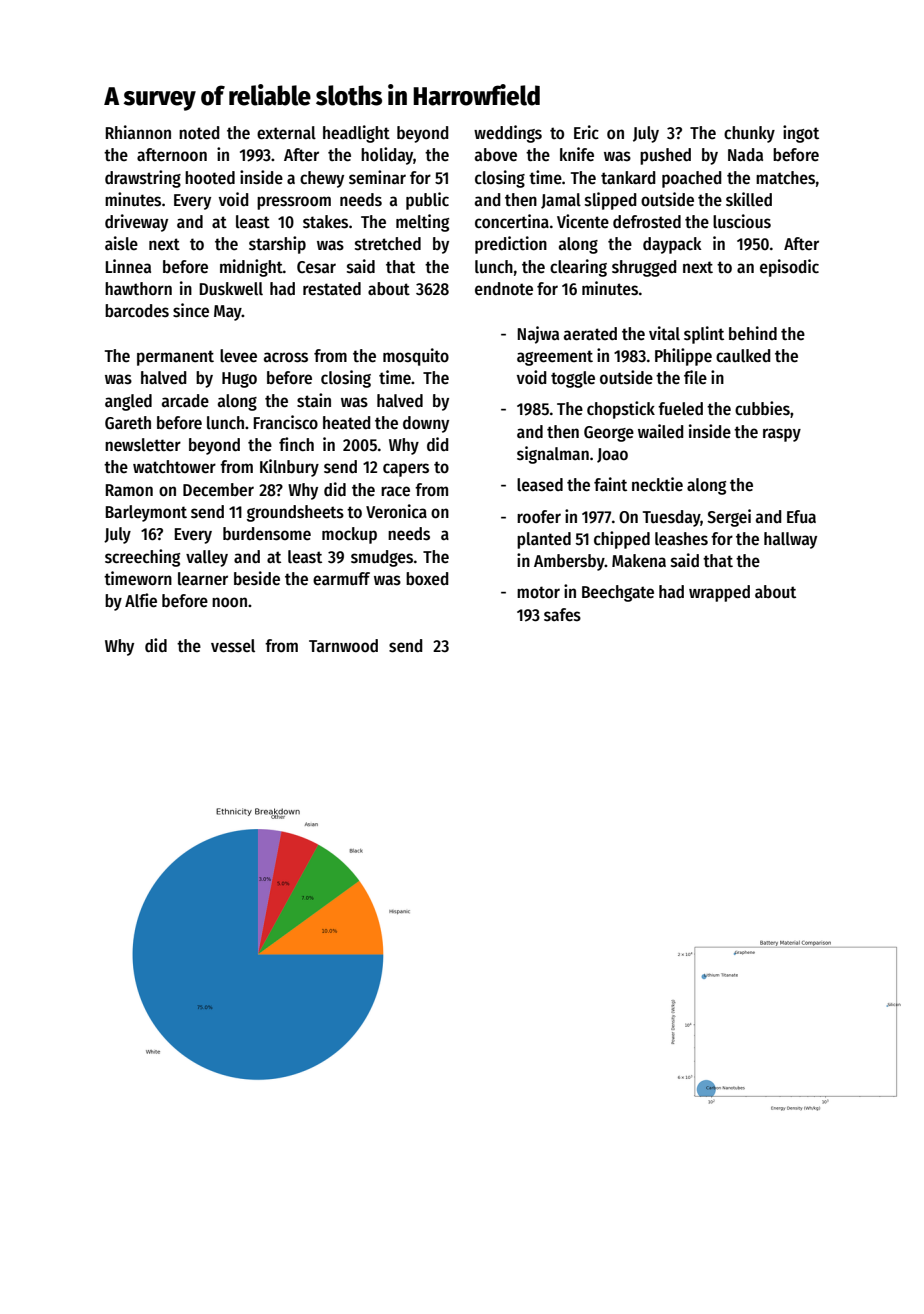 This screenshot has height=1314, width=924. I want to click on safes, so click(562, 615).
